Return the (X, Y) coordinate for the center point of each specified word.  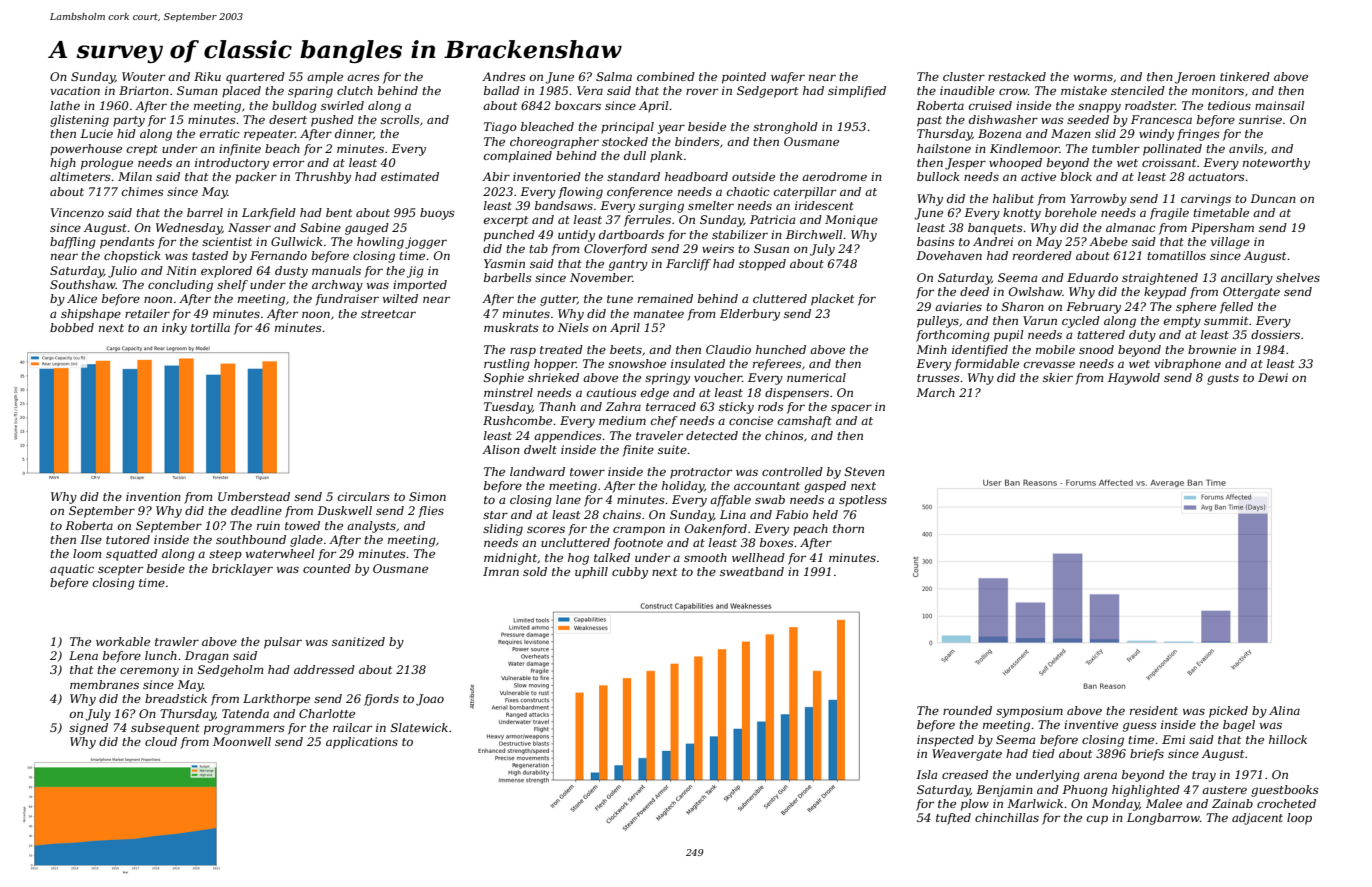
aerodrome (834, 176)
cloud (161, 741)
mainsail (1280, 105)
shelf (232, 286)
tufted (953, 819)
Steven (865, 471)
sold (535, 571)
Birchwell (814, 234)
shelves (1298, 277)
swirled (342, 105)
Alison (501, 449)
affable (730, 501)
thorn (848, 528)
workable (123, 641)
